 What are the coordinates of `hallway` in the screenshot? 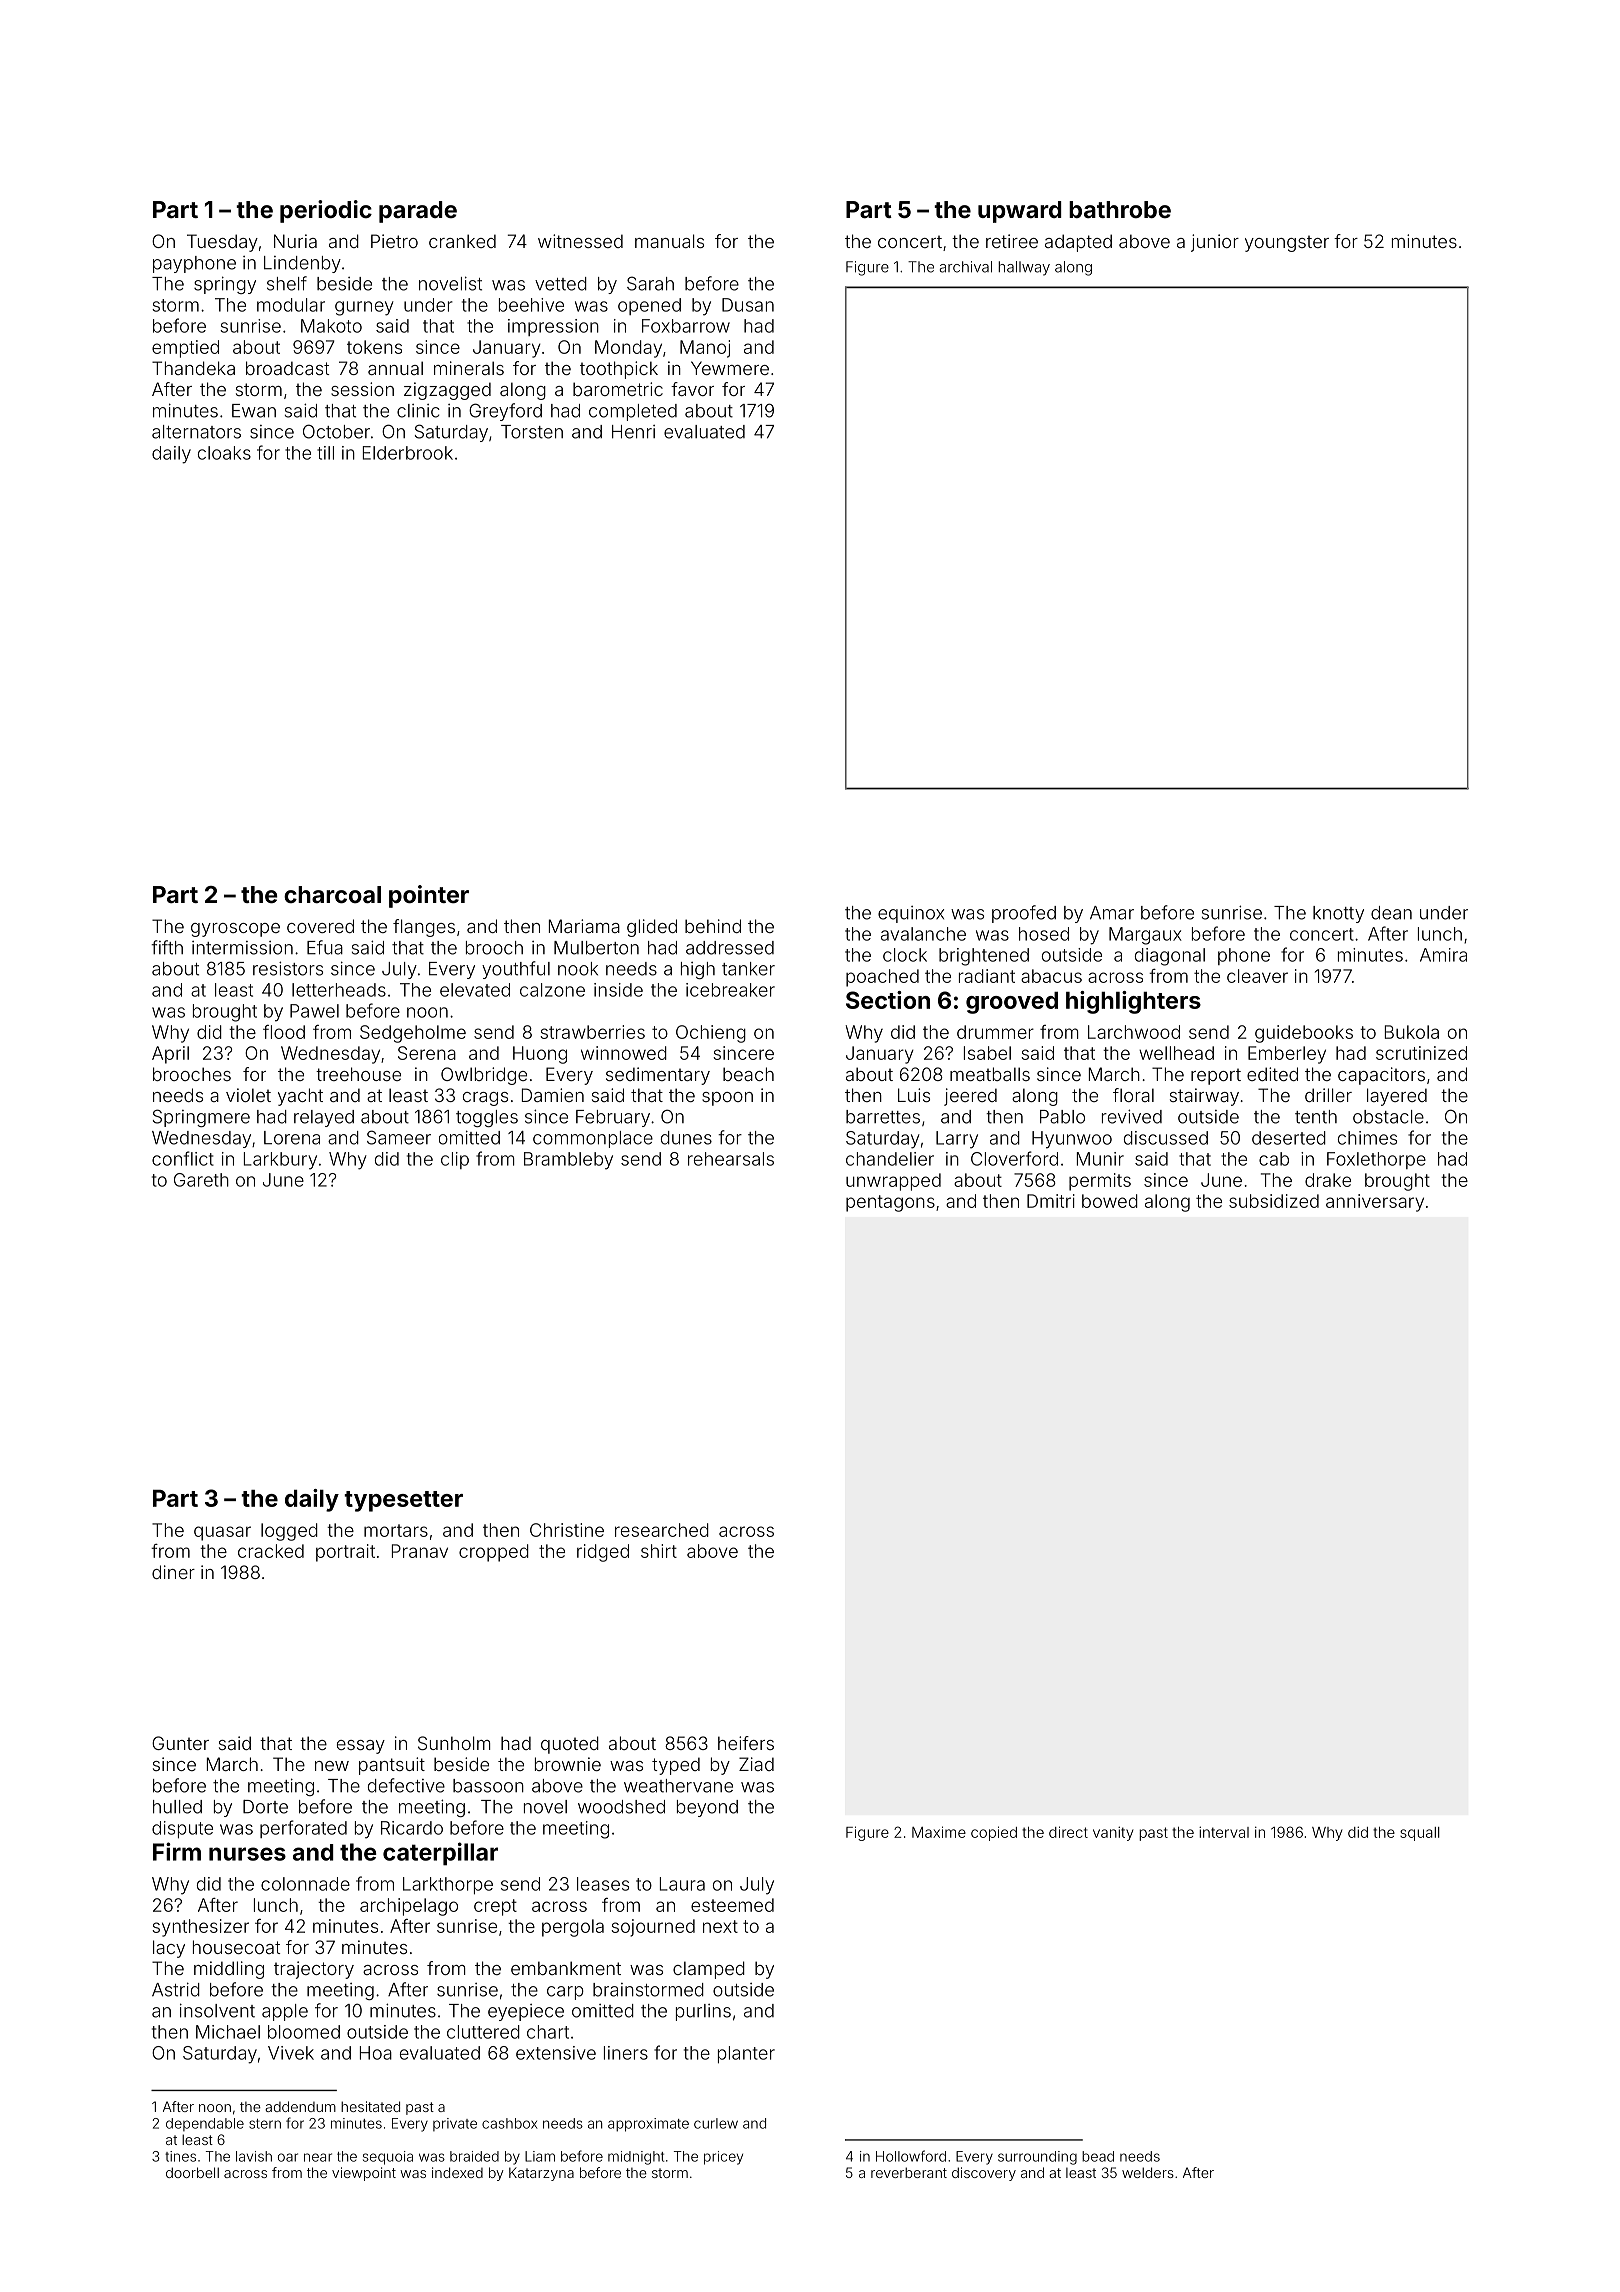 It's located at (1024, 268).
